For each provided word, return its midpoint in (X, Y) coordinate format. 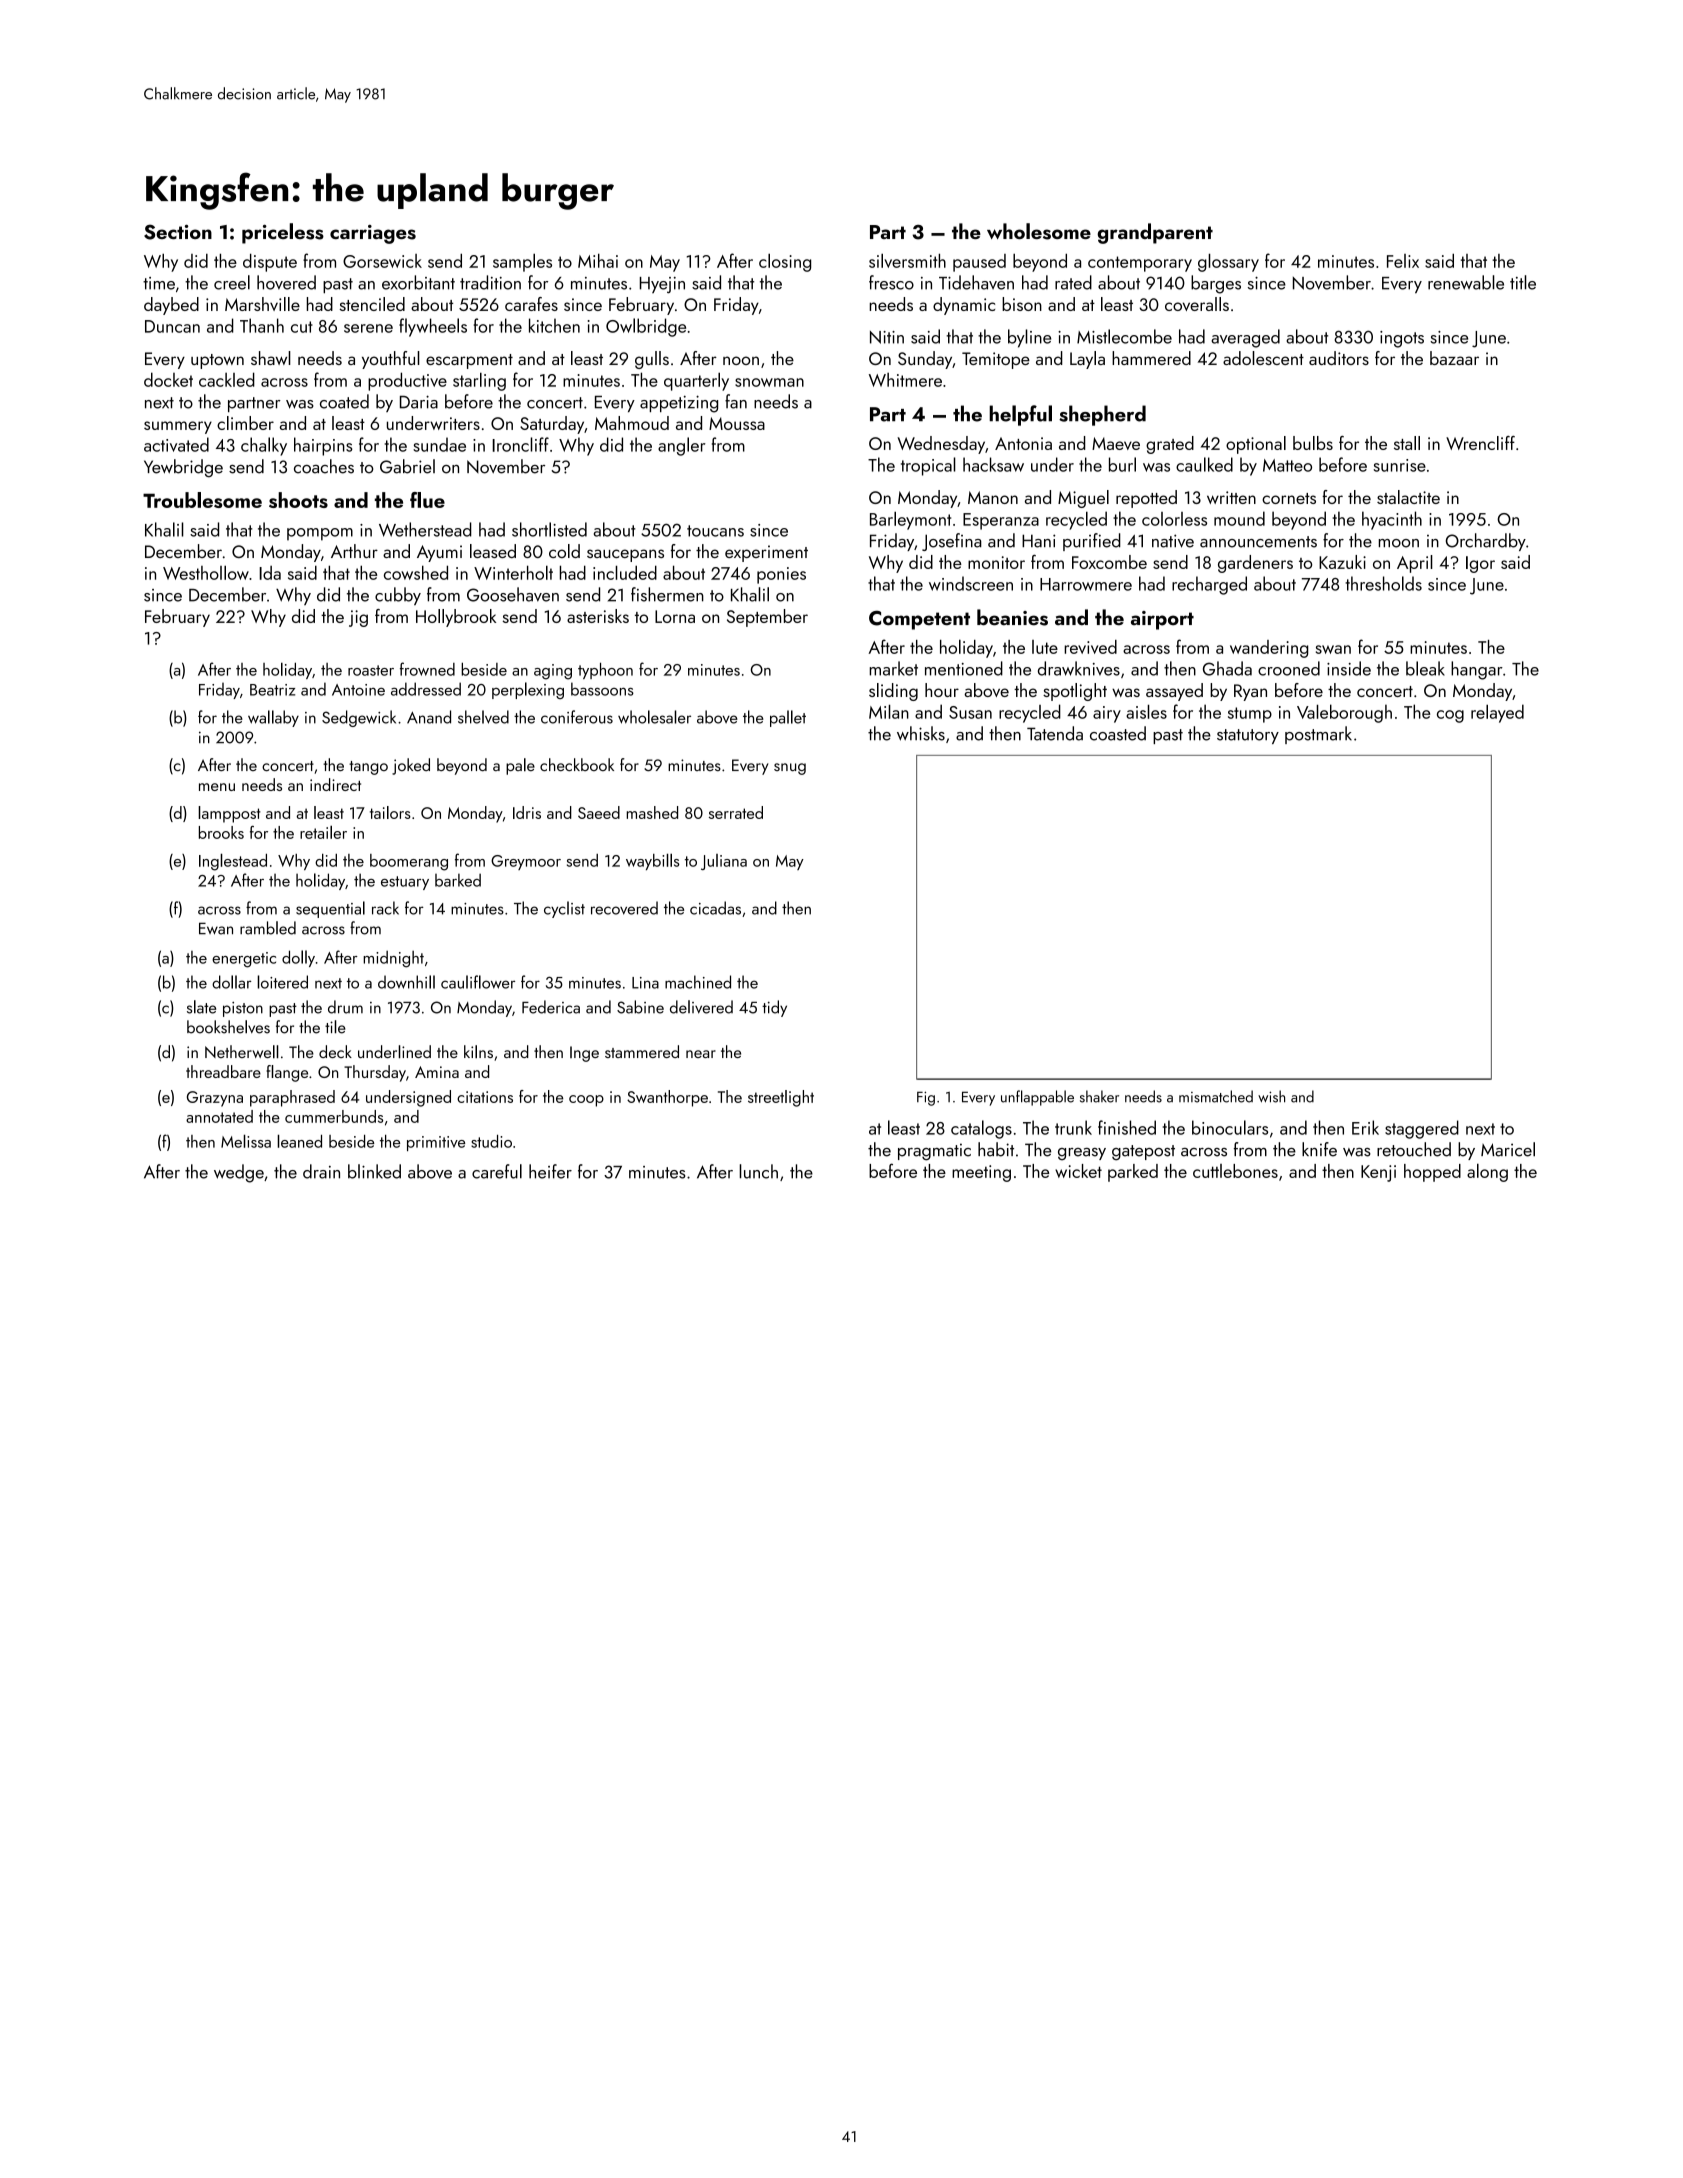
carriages (373, 234)
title (1523, 282)
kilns (478, 1052)
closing (785, 262)
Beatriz (272, 690)
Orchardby (1486, 542)
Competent (919, 620)
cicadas (715, 908)
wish (1271, 1096)
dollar (231, 982)
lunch (758, 1171)
